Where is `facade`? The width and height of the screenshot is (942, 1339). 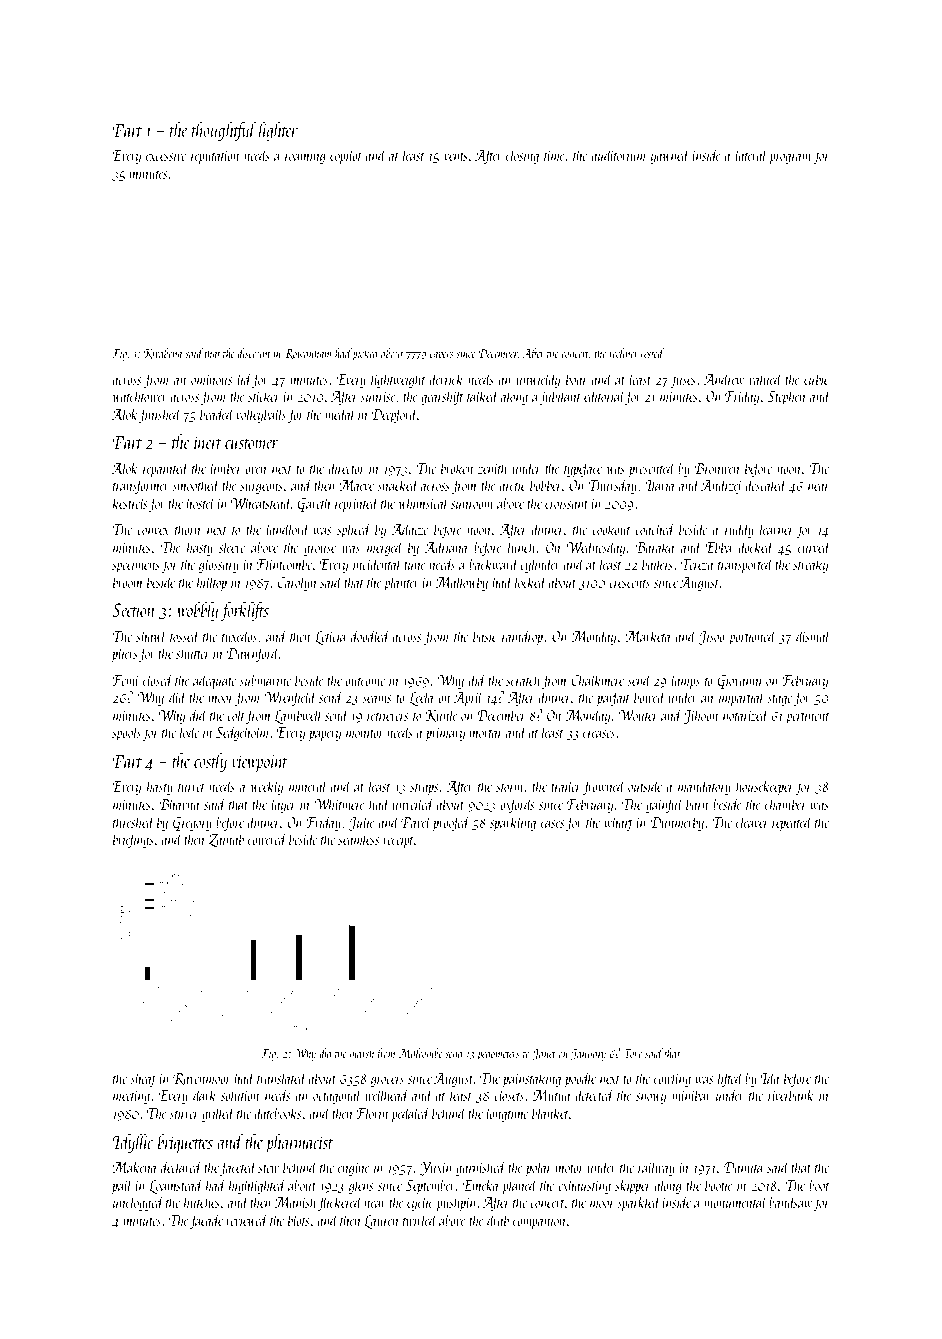
facade is located at coordinates (206, 1221).
